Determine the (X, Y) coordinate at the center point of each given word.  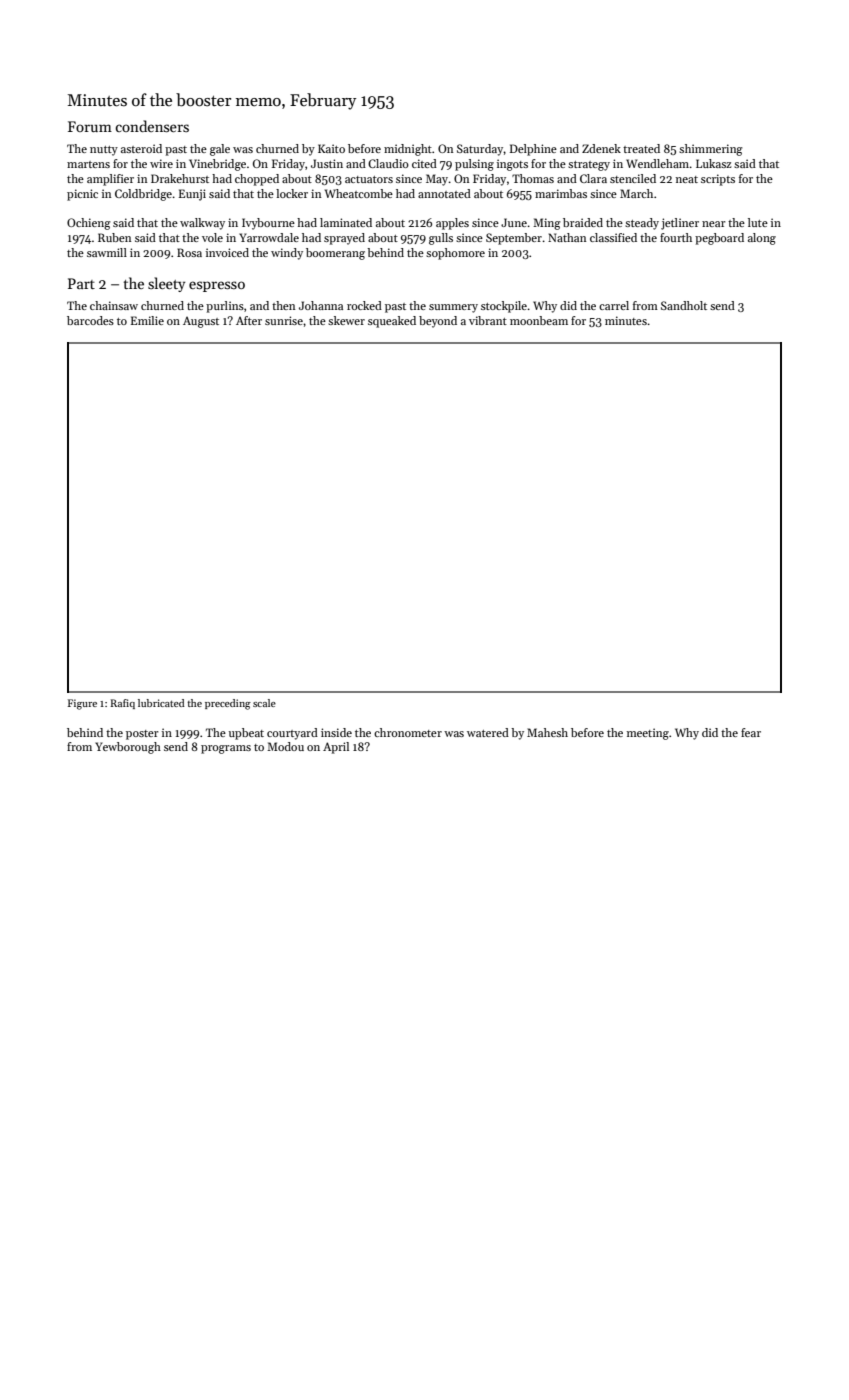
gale (220, 150)
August (201, 322)
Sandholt (684, 305)
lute (758, 222)
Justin (327, 163)
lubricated (161, 703)
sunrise (284, 320)
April (336, 748)
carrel (614, 305)
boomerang (335, 254)
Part (81, 283)
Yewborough (128, 748)
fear (751, 732)
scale (264, 703)
